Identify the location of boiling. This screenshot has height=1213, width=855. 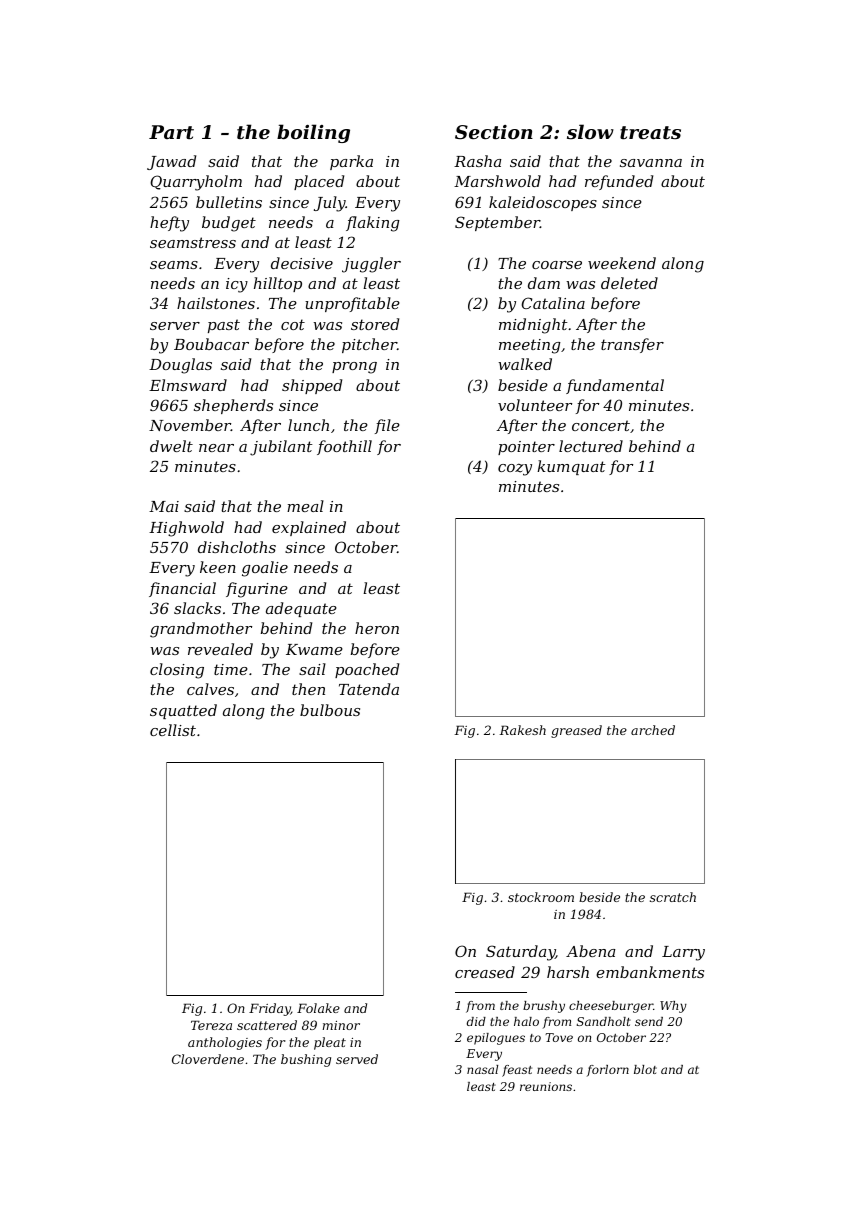
(313, 133).
